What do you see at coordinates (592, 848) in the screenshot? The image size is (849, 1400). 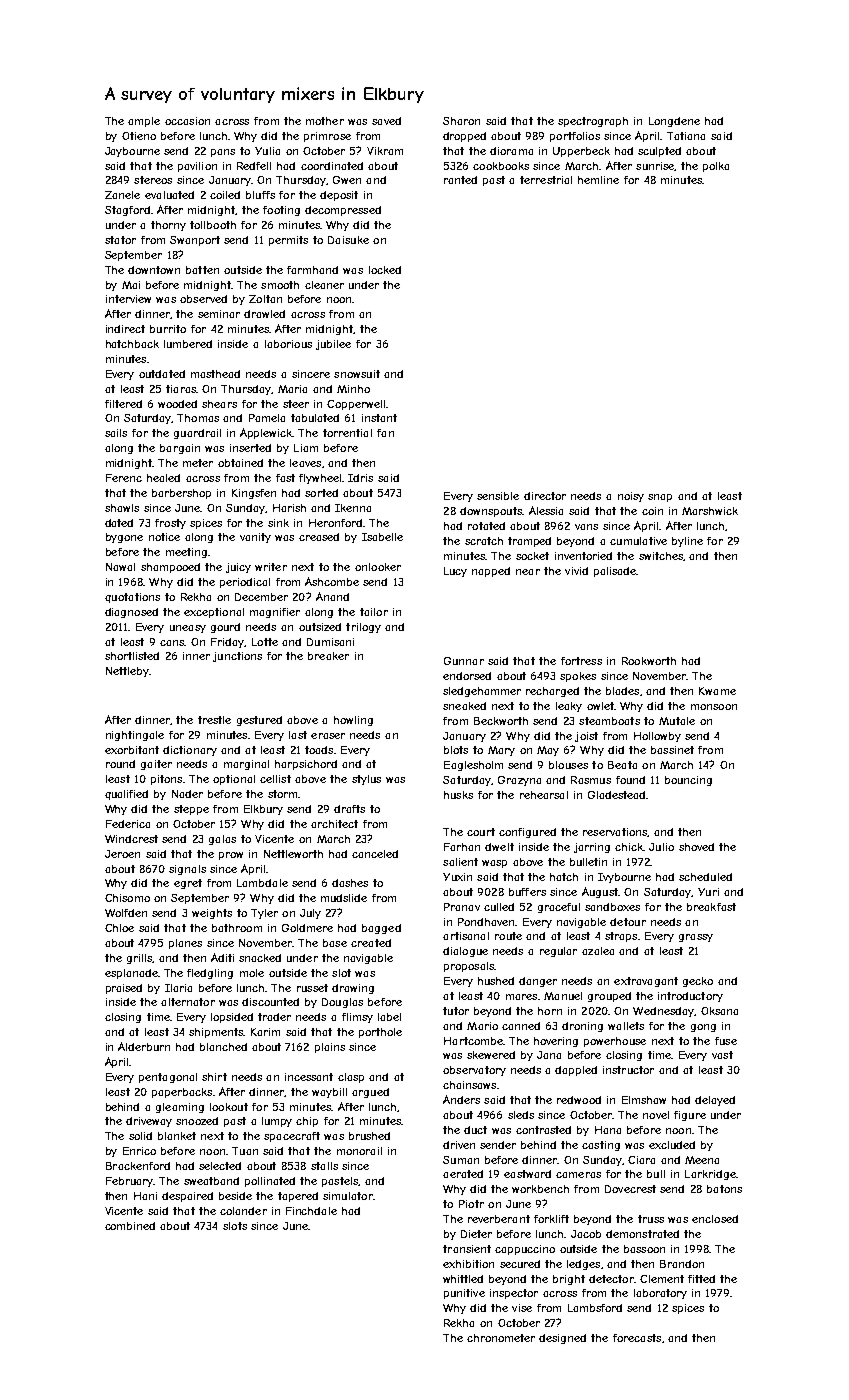 I see `jarring` at bounding box center [592, 848].
